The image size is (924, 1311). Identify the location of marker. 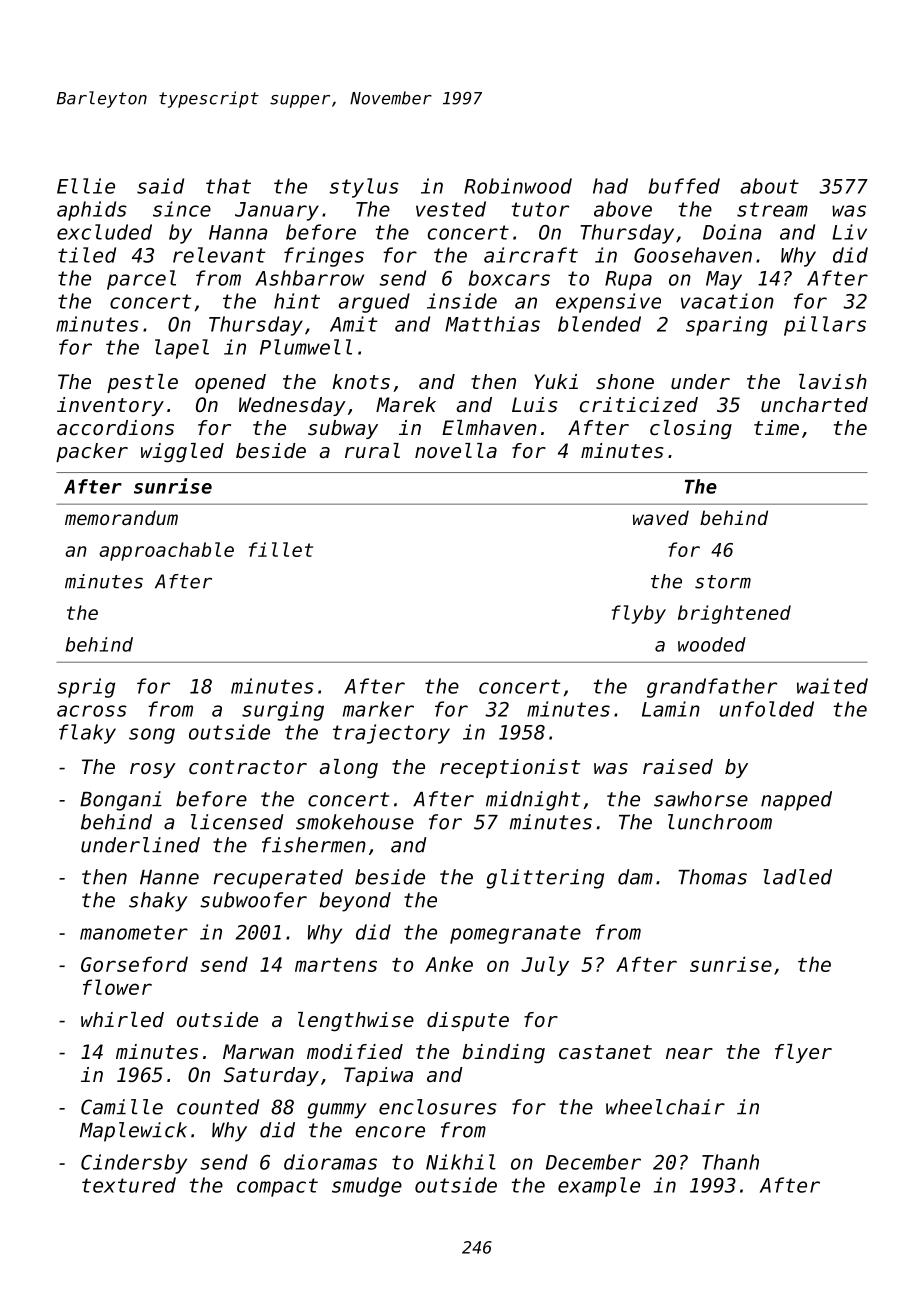
(378, 709).
